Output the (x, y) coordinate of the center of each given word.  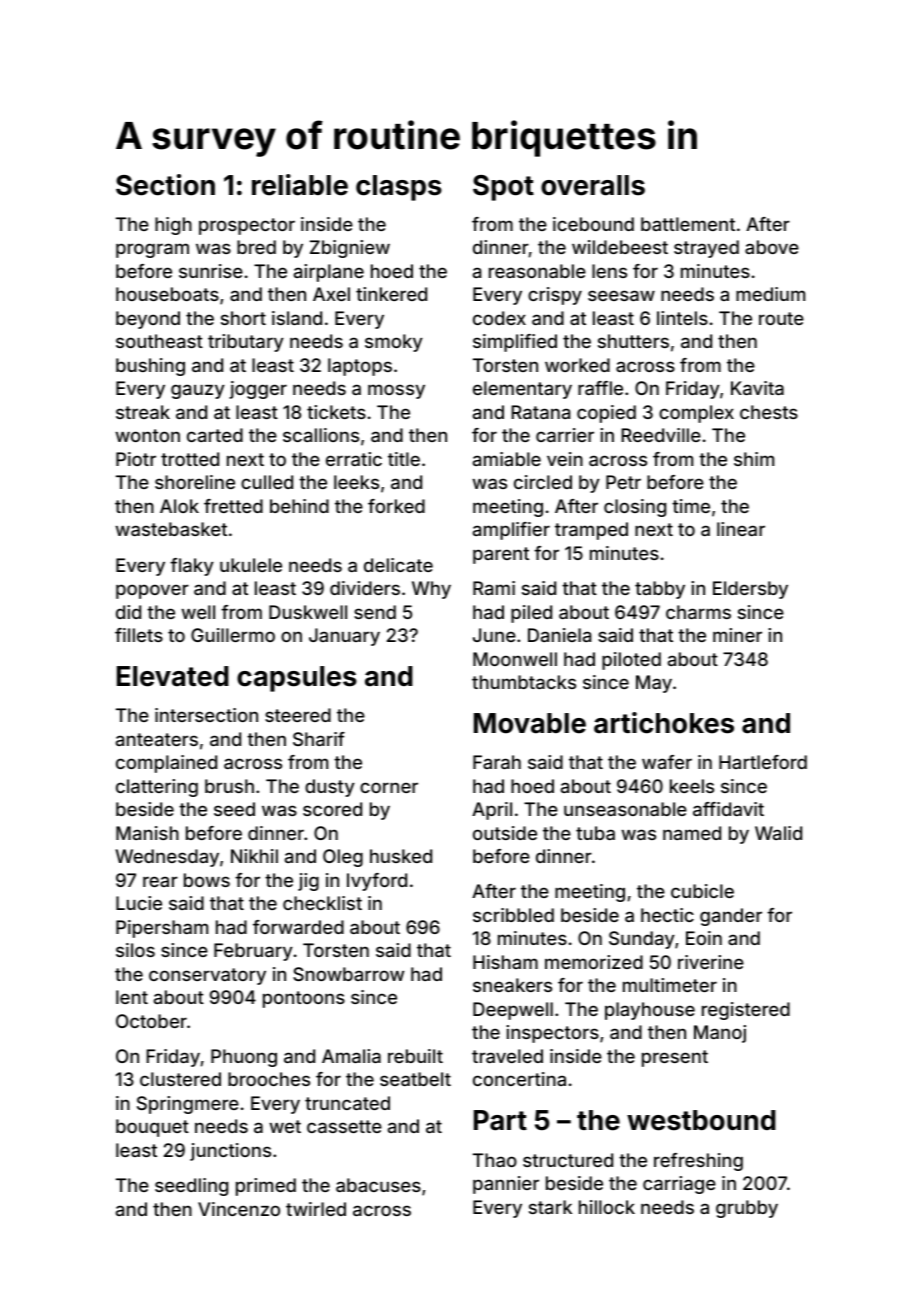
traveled (507, 1056)
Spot (503, 188)
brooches (269, 1079)
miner (737, 635)
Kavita (757, 388)
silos (135, 950)
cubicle (702, 891)
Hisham (505, 962)
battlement (688, 224)
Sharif (319, 739)
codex (499, 318)
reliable (300, 185)
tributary (246, 343)
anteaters (157, 739)
